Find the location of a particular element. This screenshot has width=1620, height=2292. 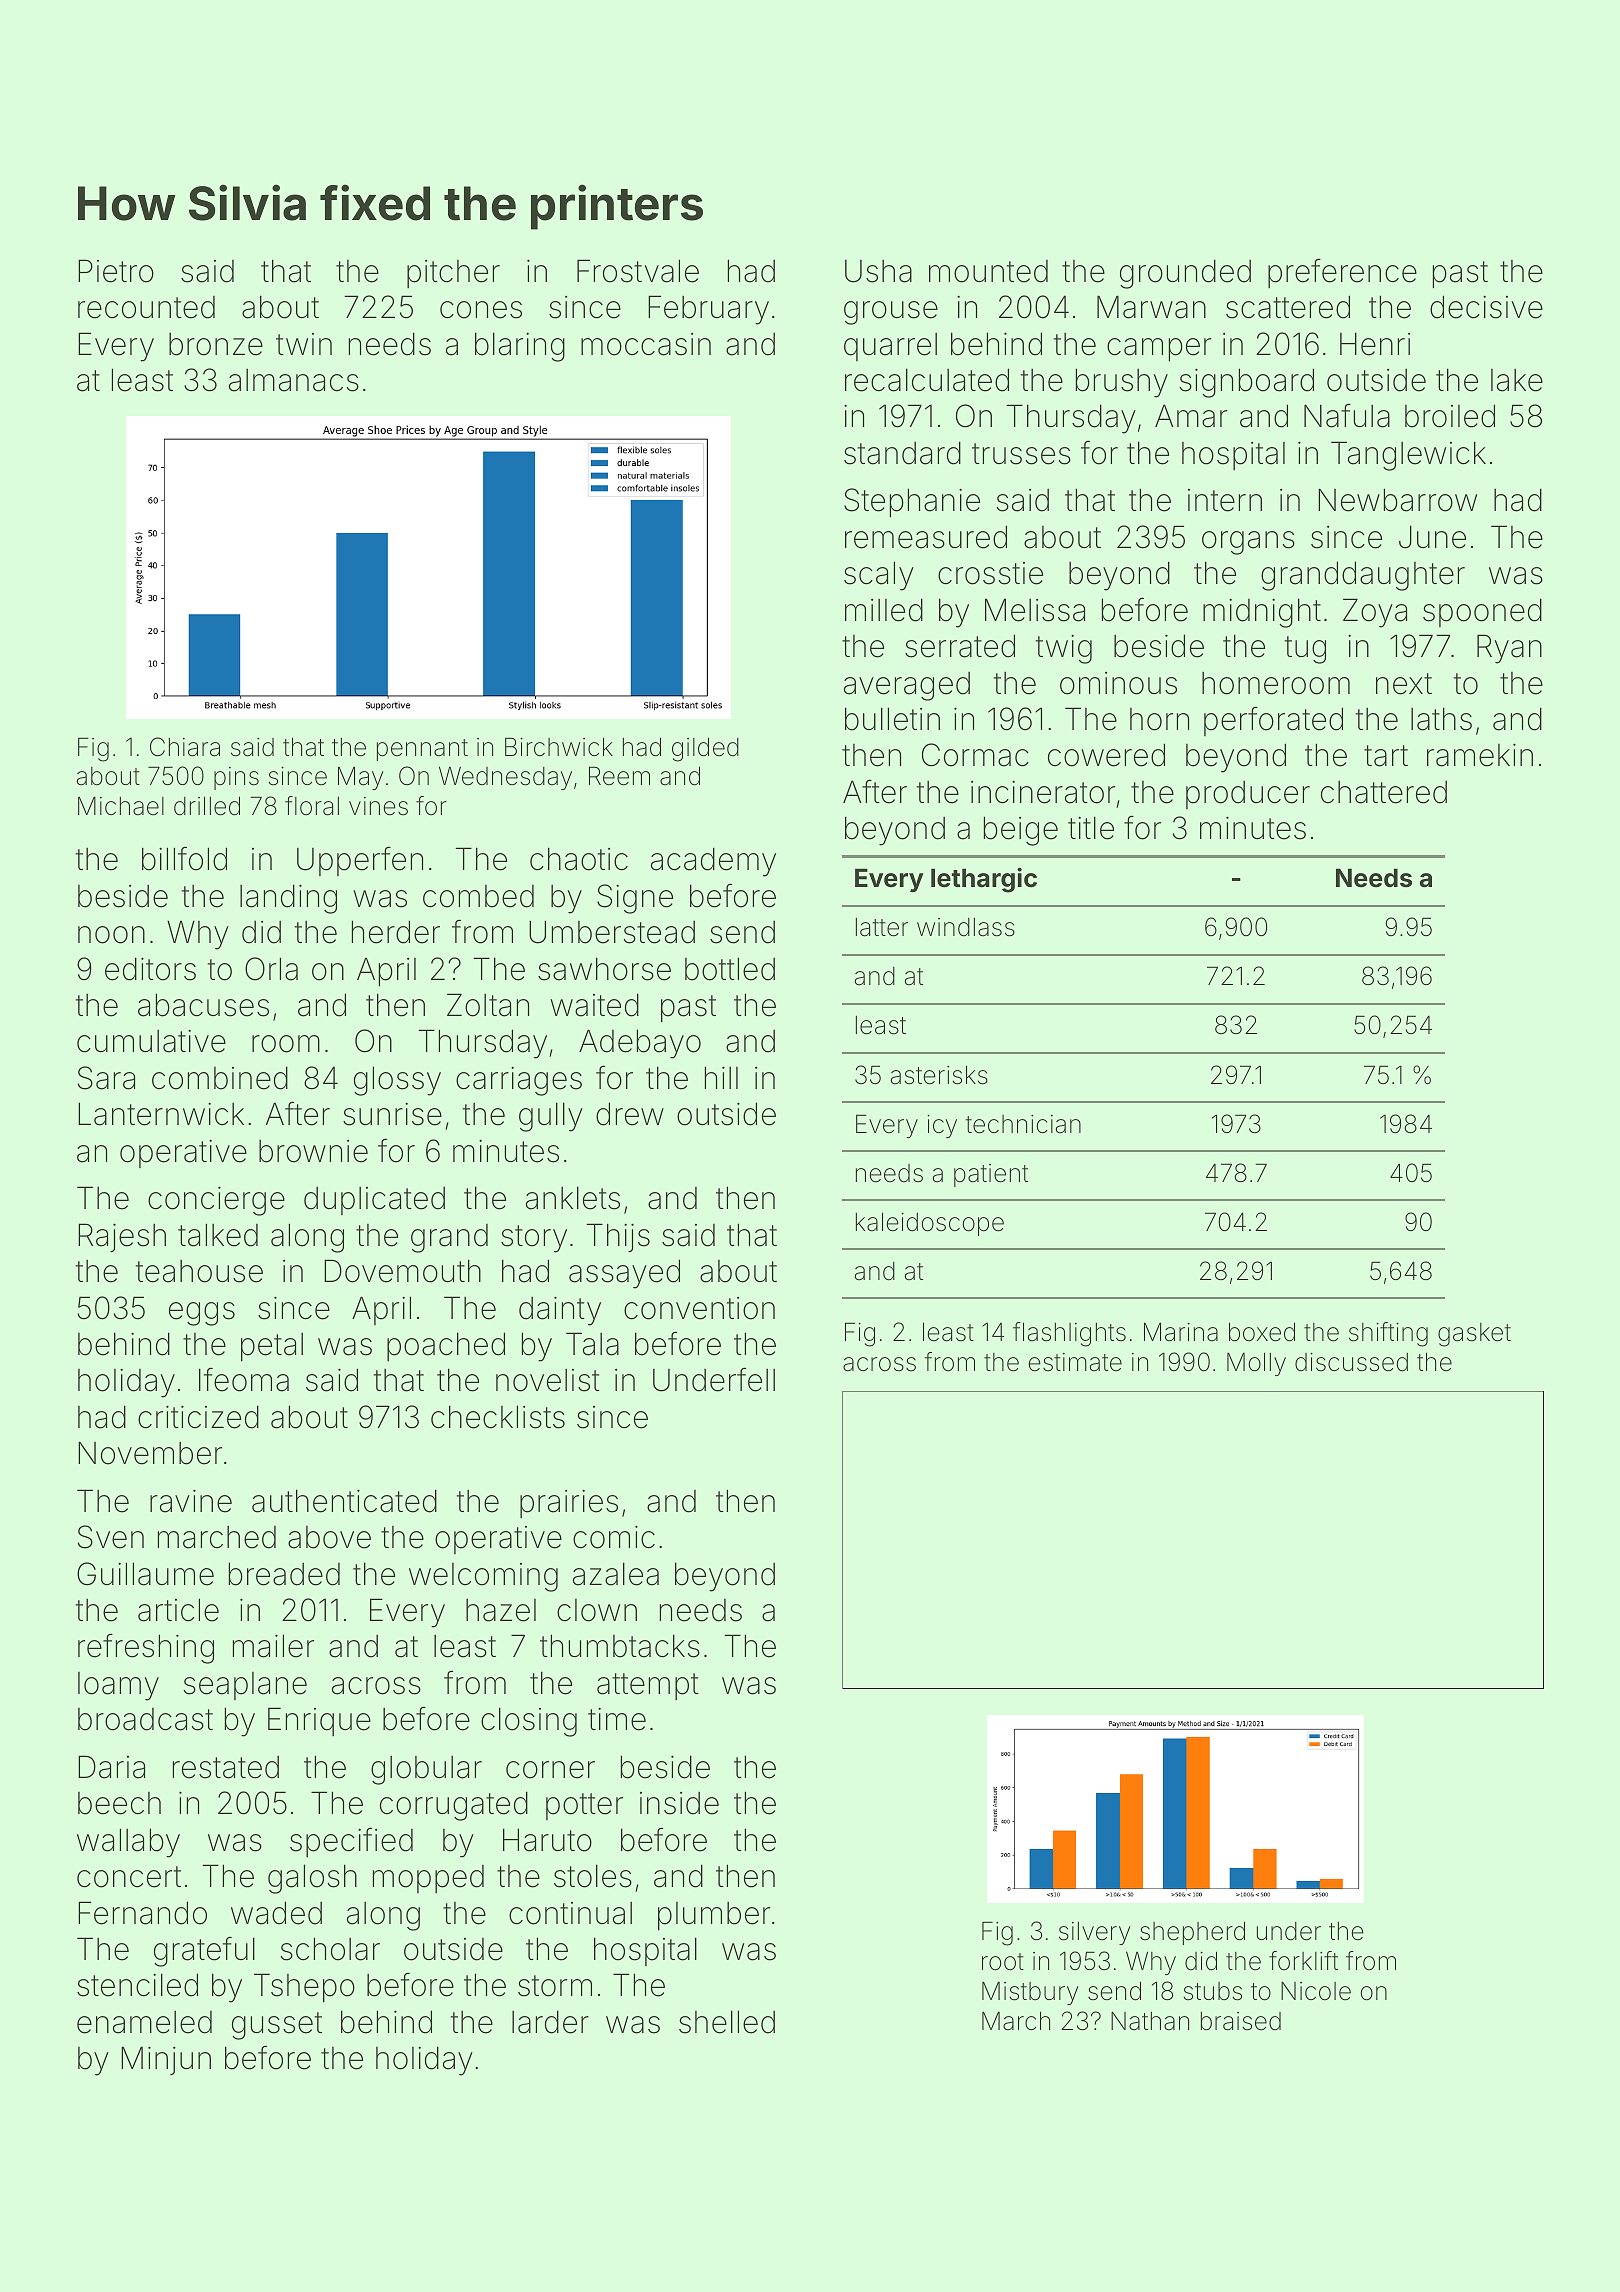

brownie is located at coordinates (313, 1151).
